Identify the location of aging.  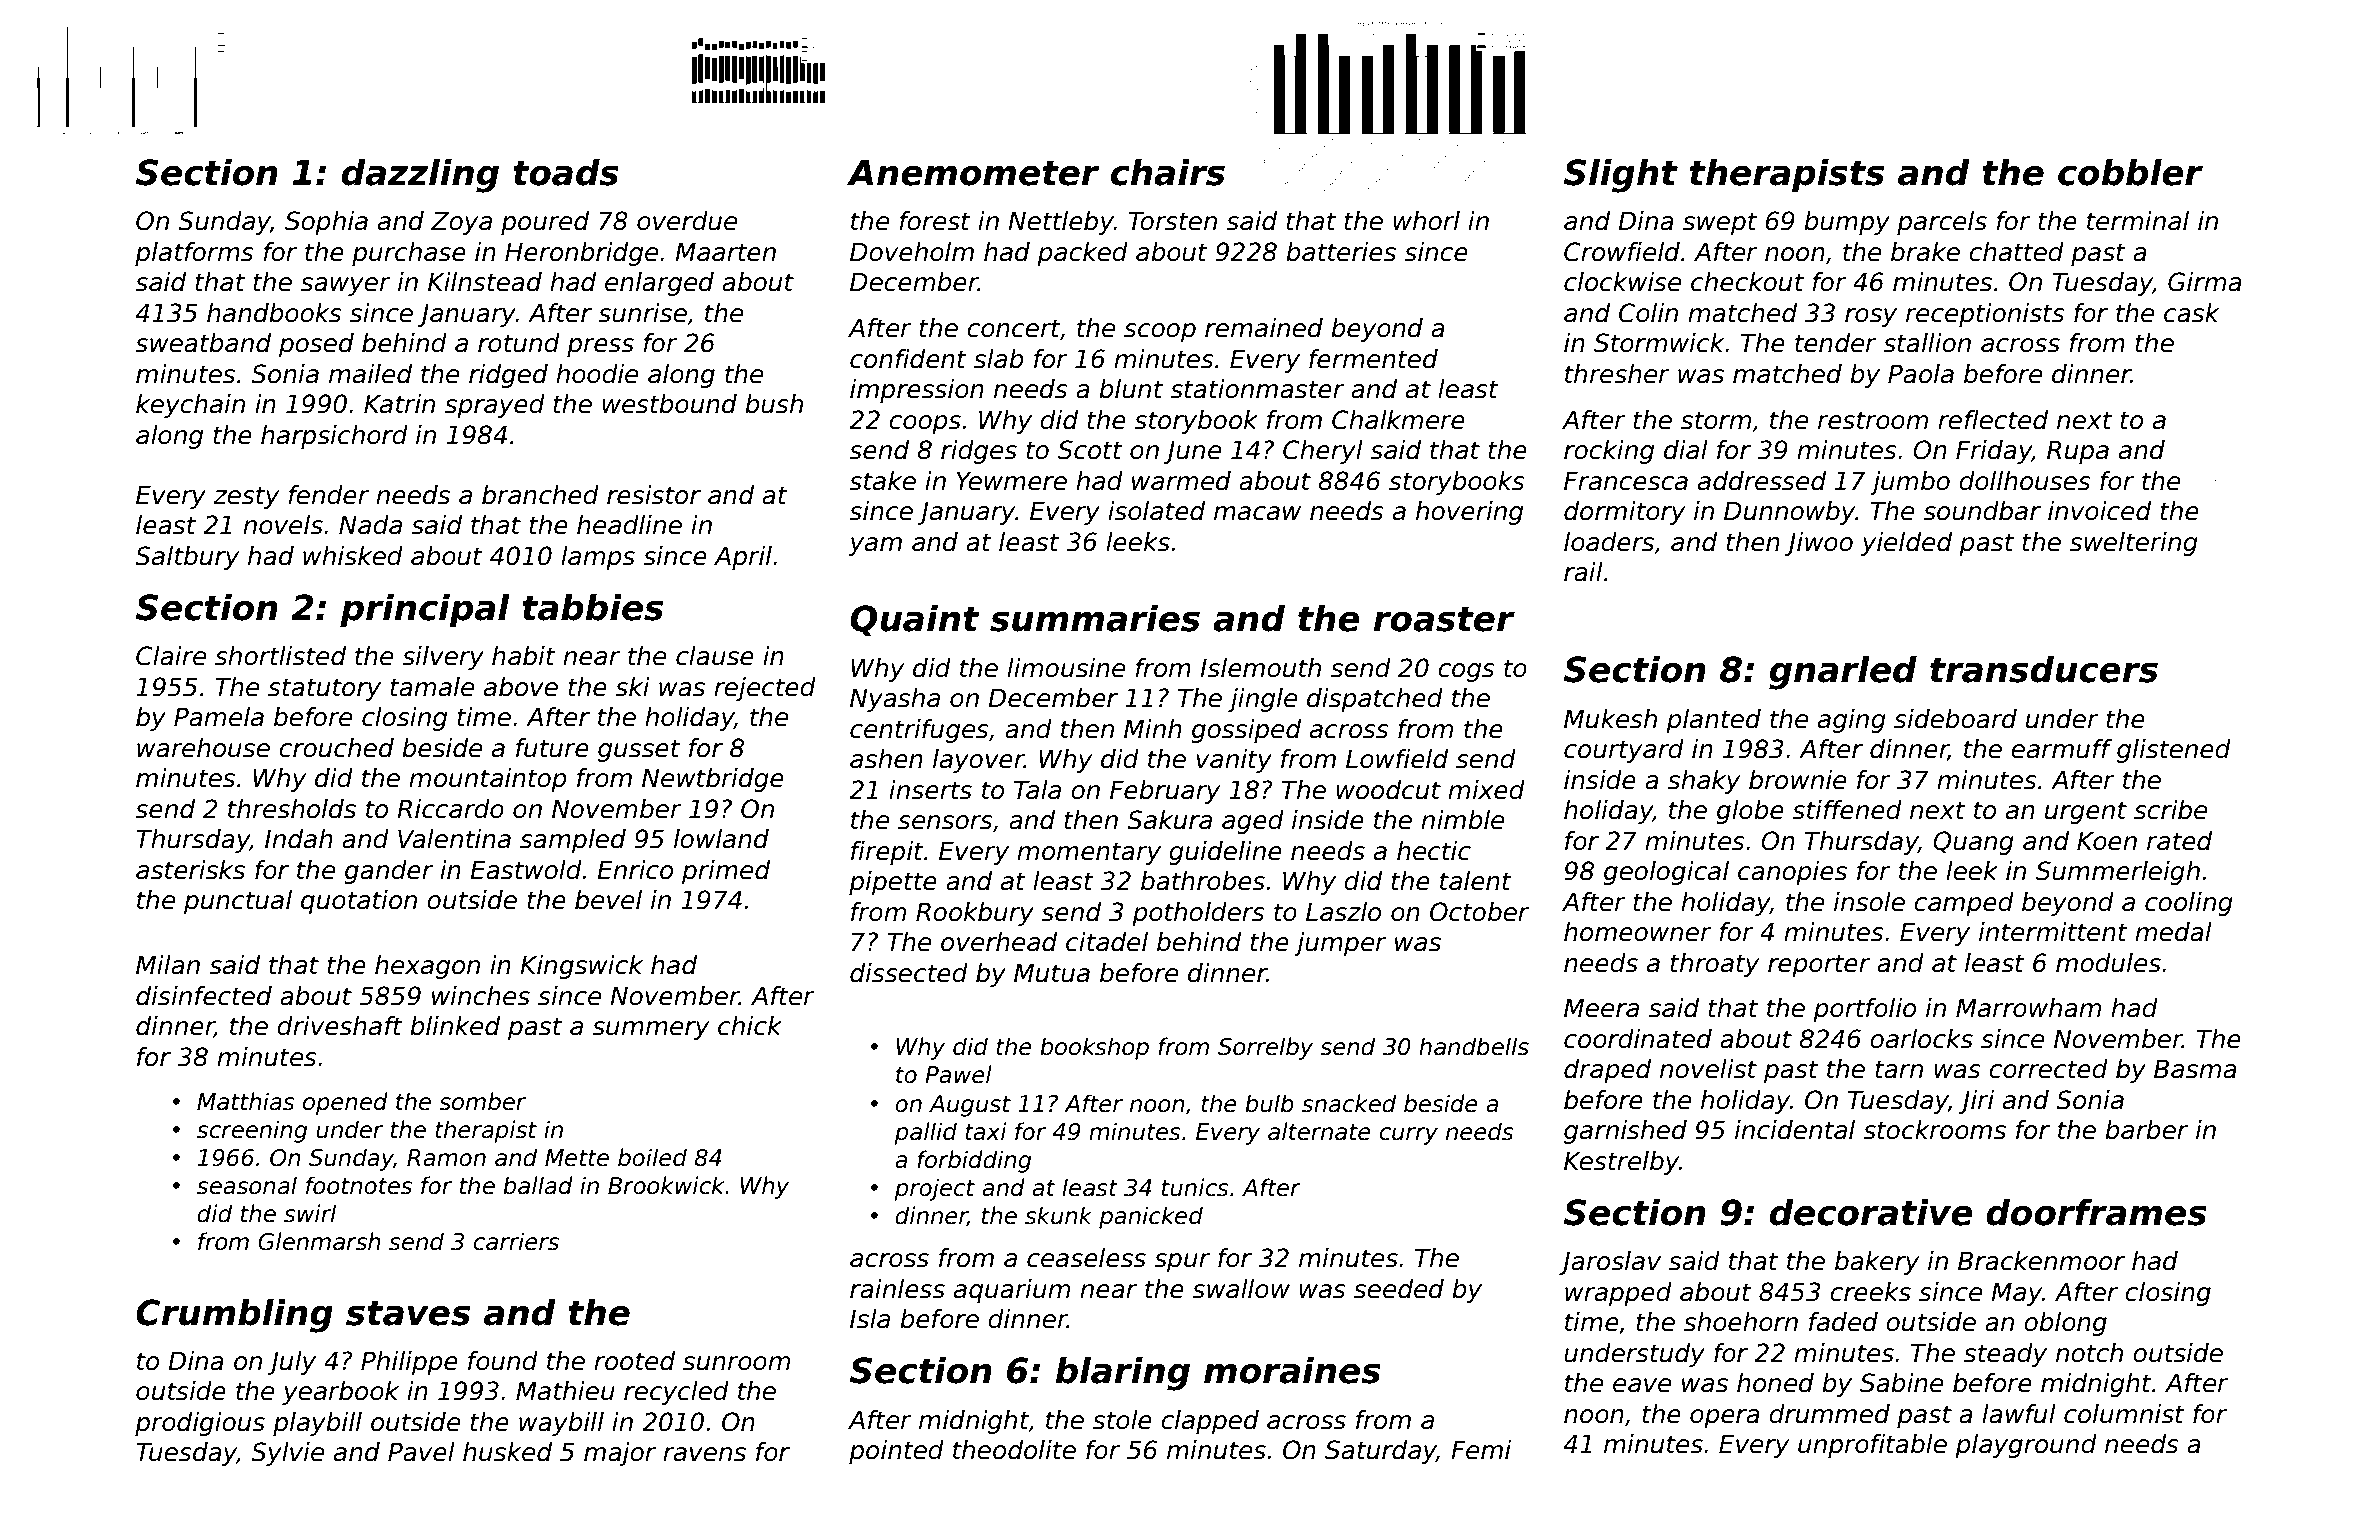
(1852, 721).
